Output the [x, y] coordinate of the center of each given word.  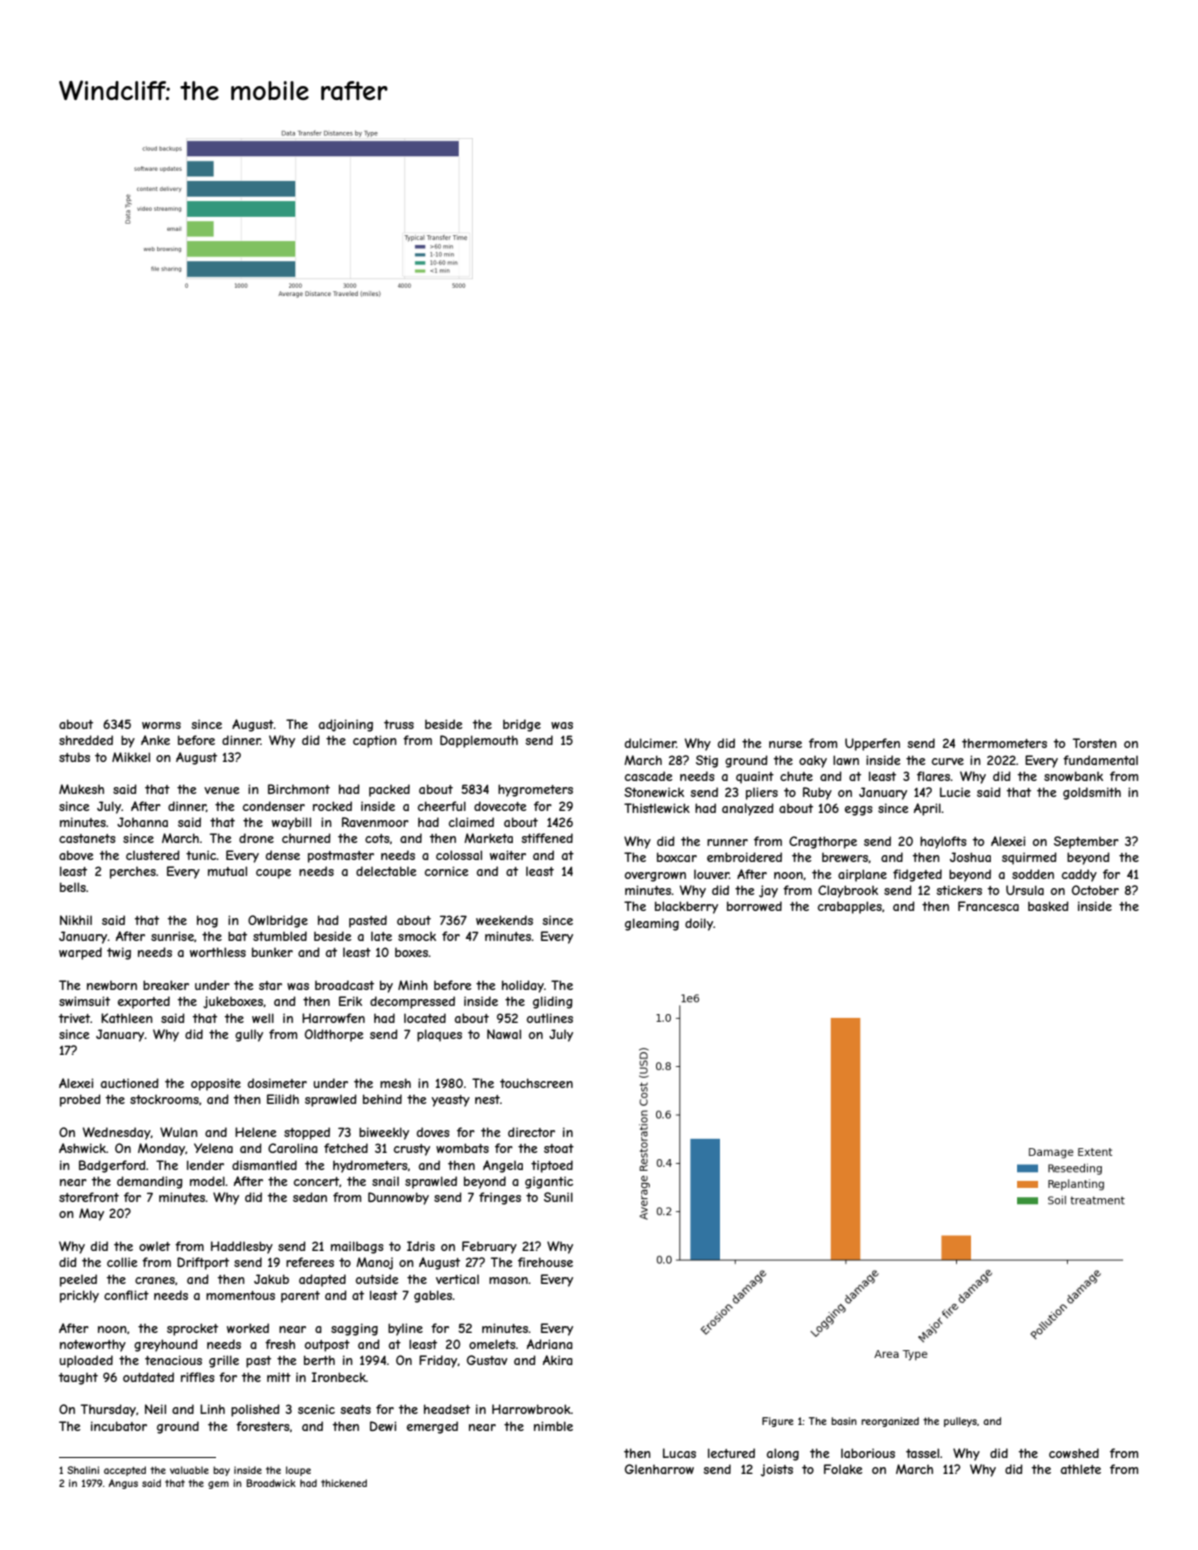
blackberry [686, 907]
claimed [471, 822]
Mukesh [81, 789]
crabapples [850, 907]
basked [1048, 906]
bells [73, 887]
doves [433, 1132]
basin [844, 1421]
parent [300, 1297]
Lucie [955, 792]
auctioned [130, 1083]
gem [218, 1485]
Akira [558, 1360]
